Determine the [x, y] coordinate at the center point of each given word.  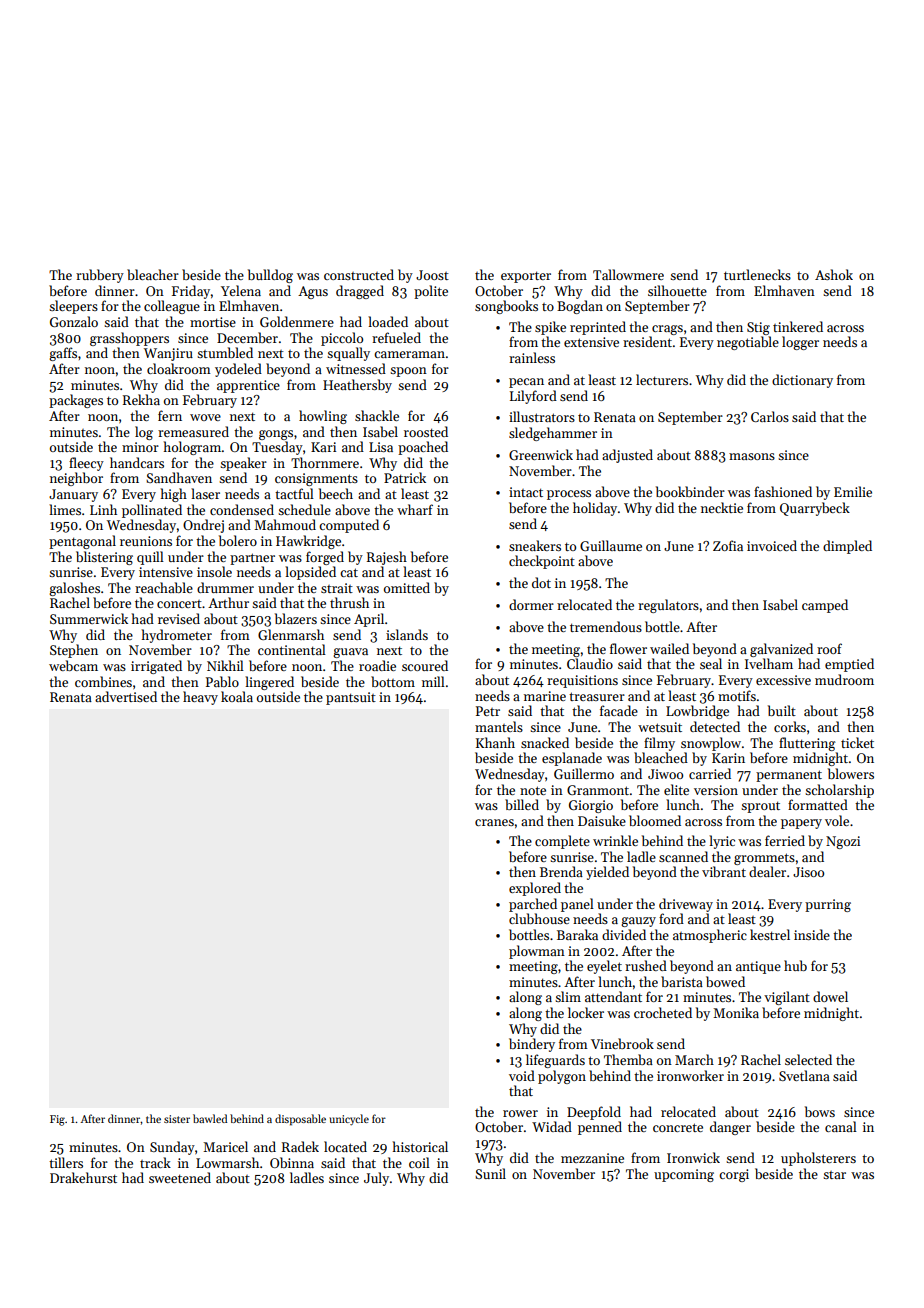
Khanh [495, 742]
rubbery [100, 276]
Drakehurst [83, 1177]
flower [628, 648]
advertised [126, 696]
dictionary [802, 381]
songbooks [506, 307]
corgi [734, 1175]
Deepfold [594, 1113]
